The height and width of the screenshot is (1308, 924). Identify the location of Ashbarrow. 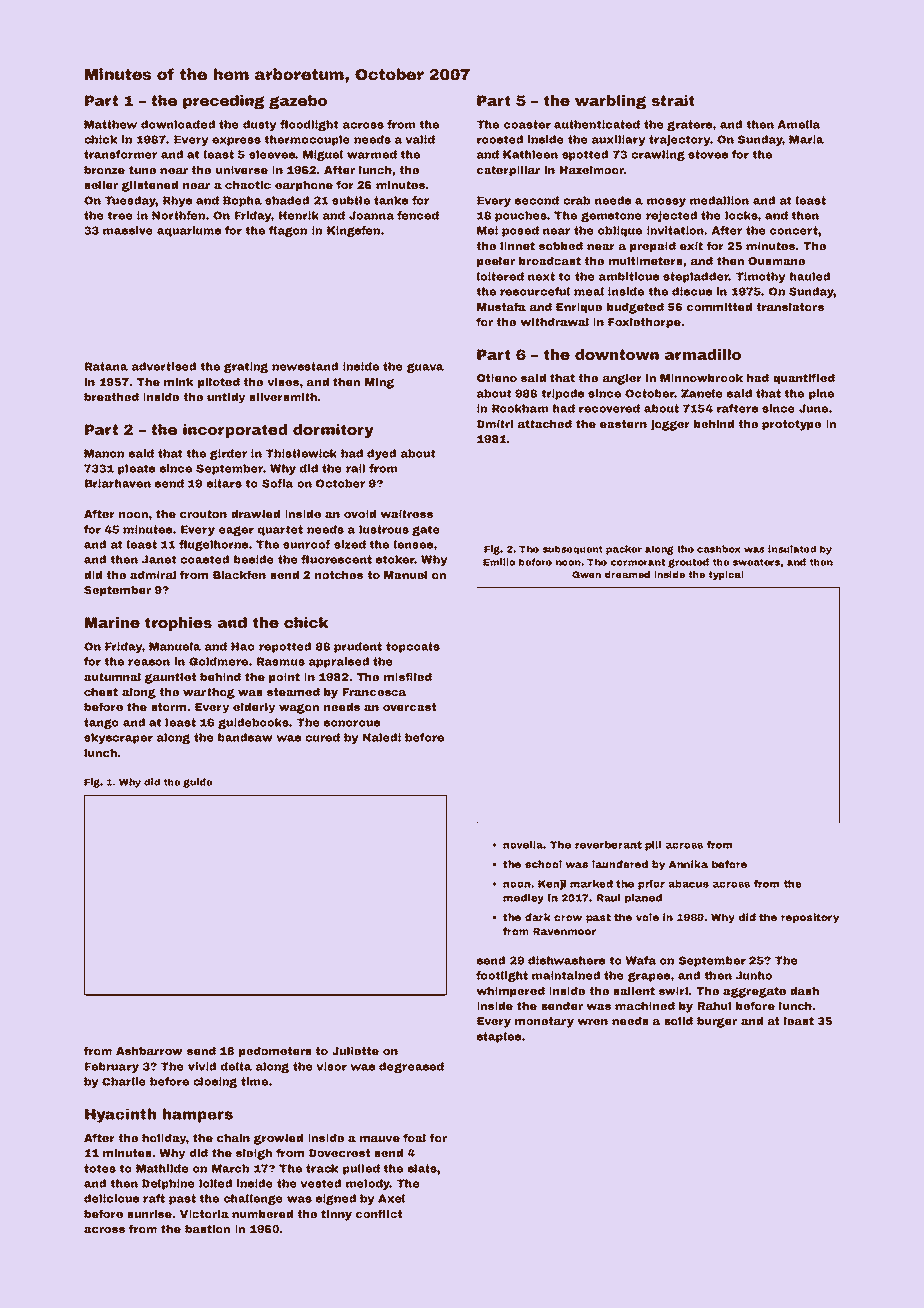
(149, 1051).
